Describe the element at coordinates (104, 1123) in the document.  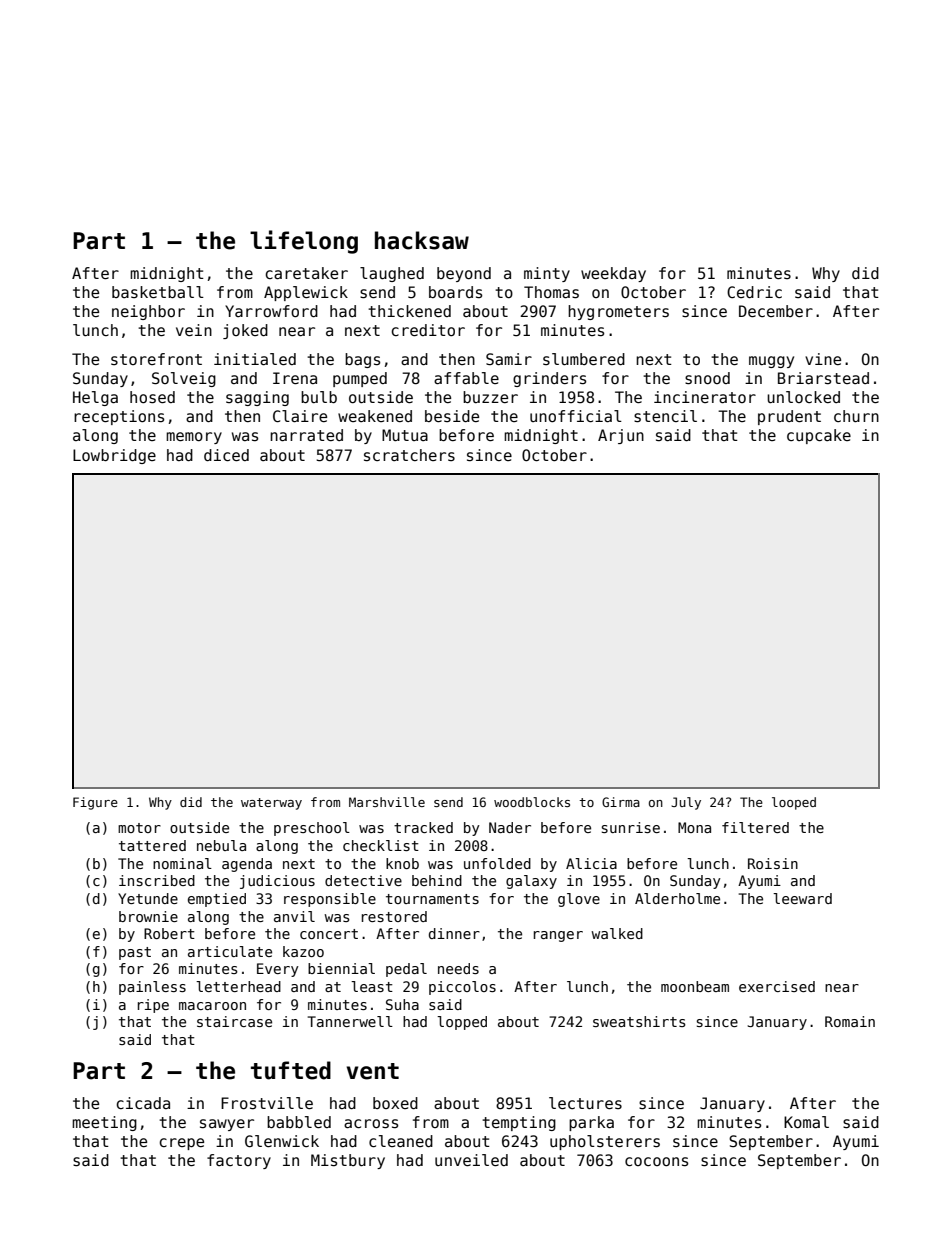
I see `meeting` at that location.
